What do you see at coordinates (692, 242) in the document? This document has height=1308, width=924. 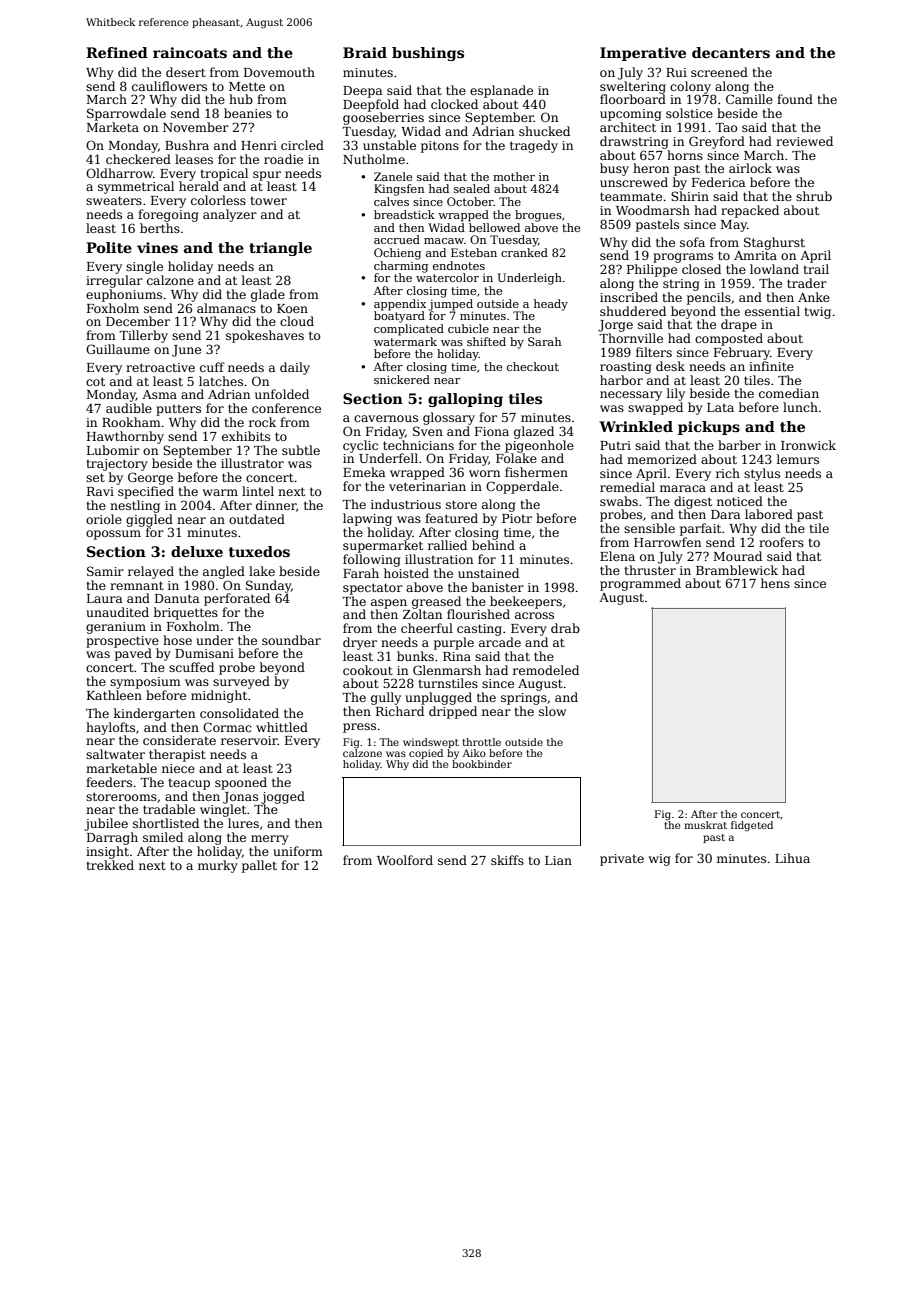 I see `sofa` at bounding box center [692, 242].
